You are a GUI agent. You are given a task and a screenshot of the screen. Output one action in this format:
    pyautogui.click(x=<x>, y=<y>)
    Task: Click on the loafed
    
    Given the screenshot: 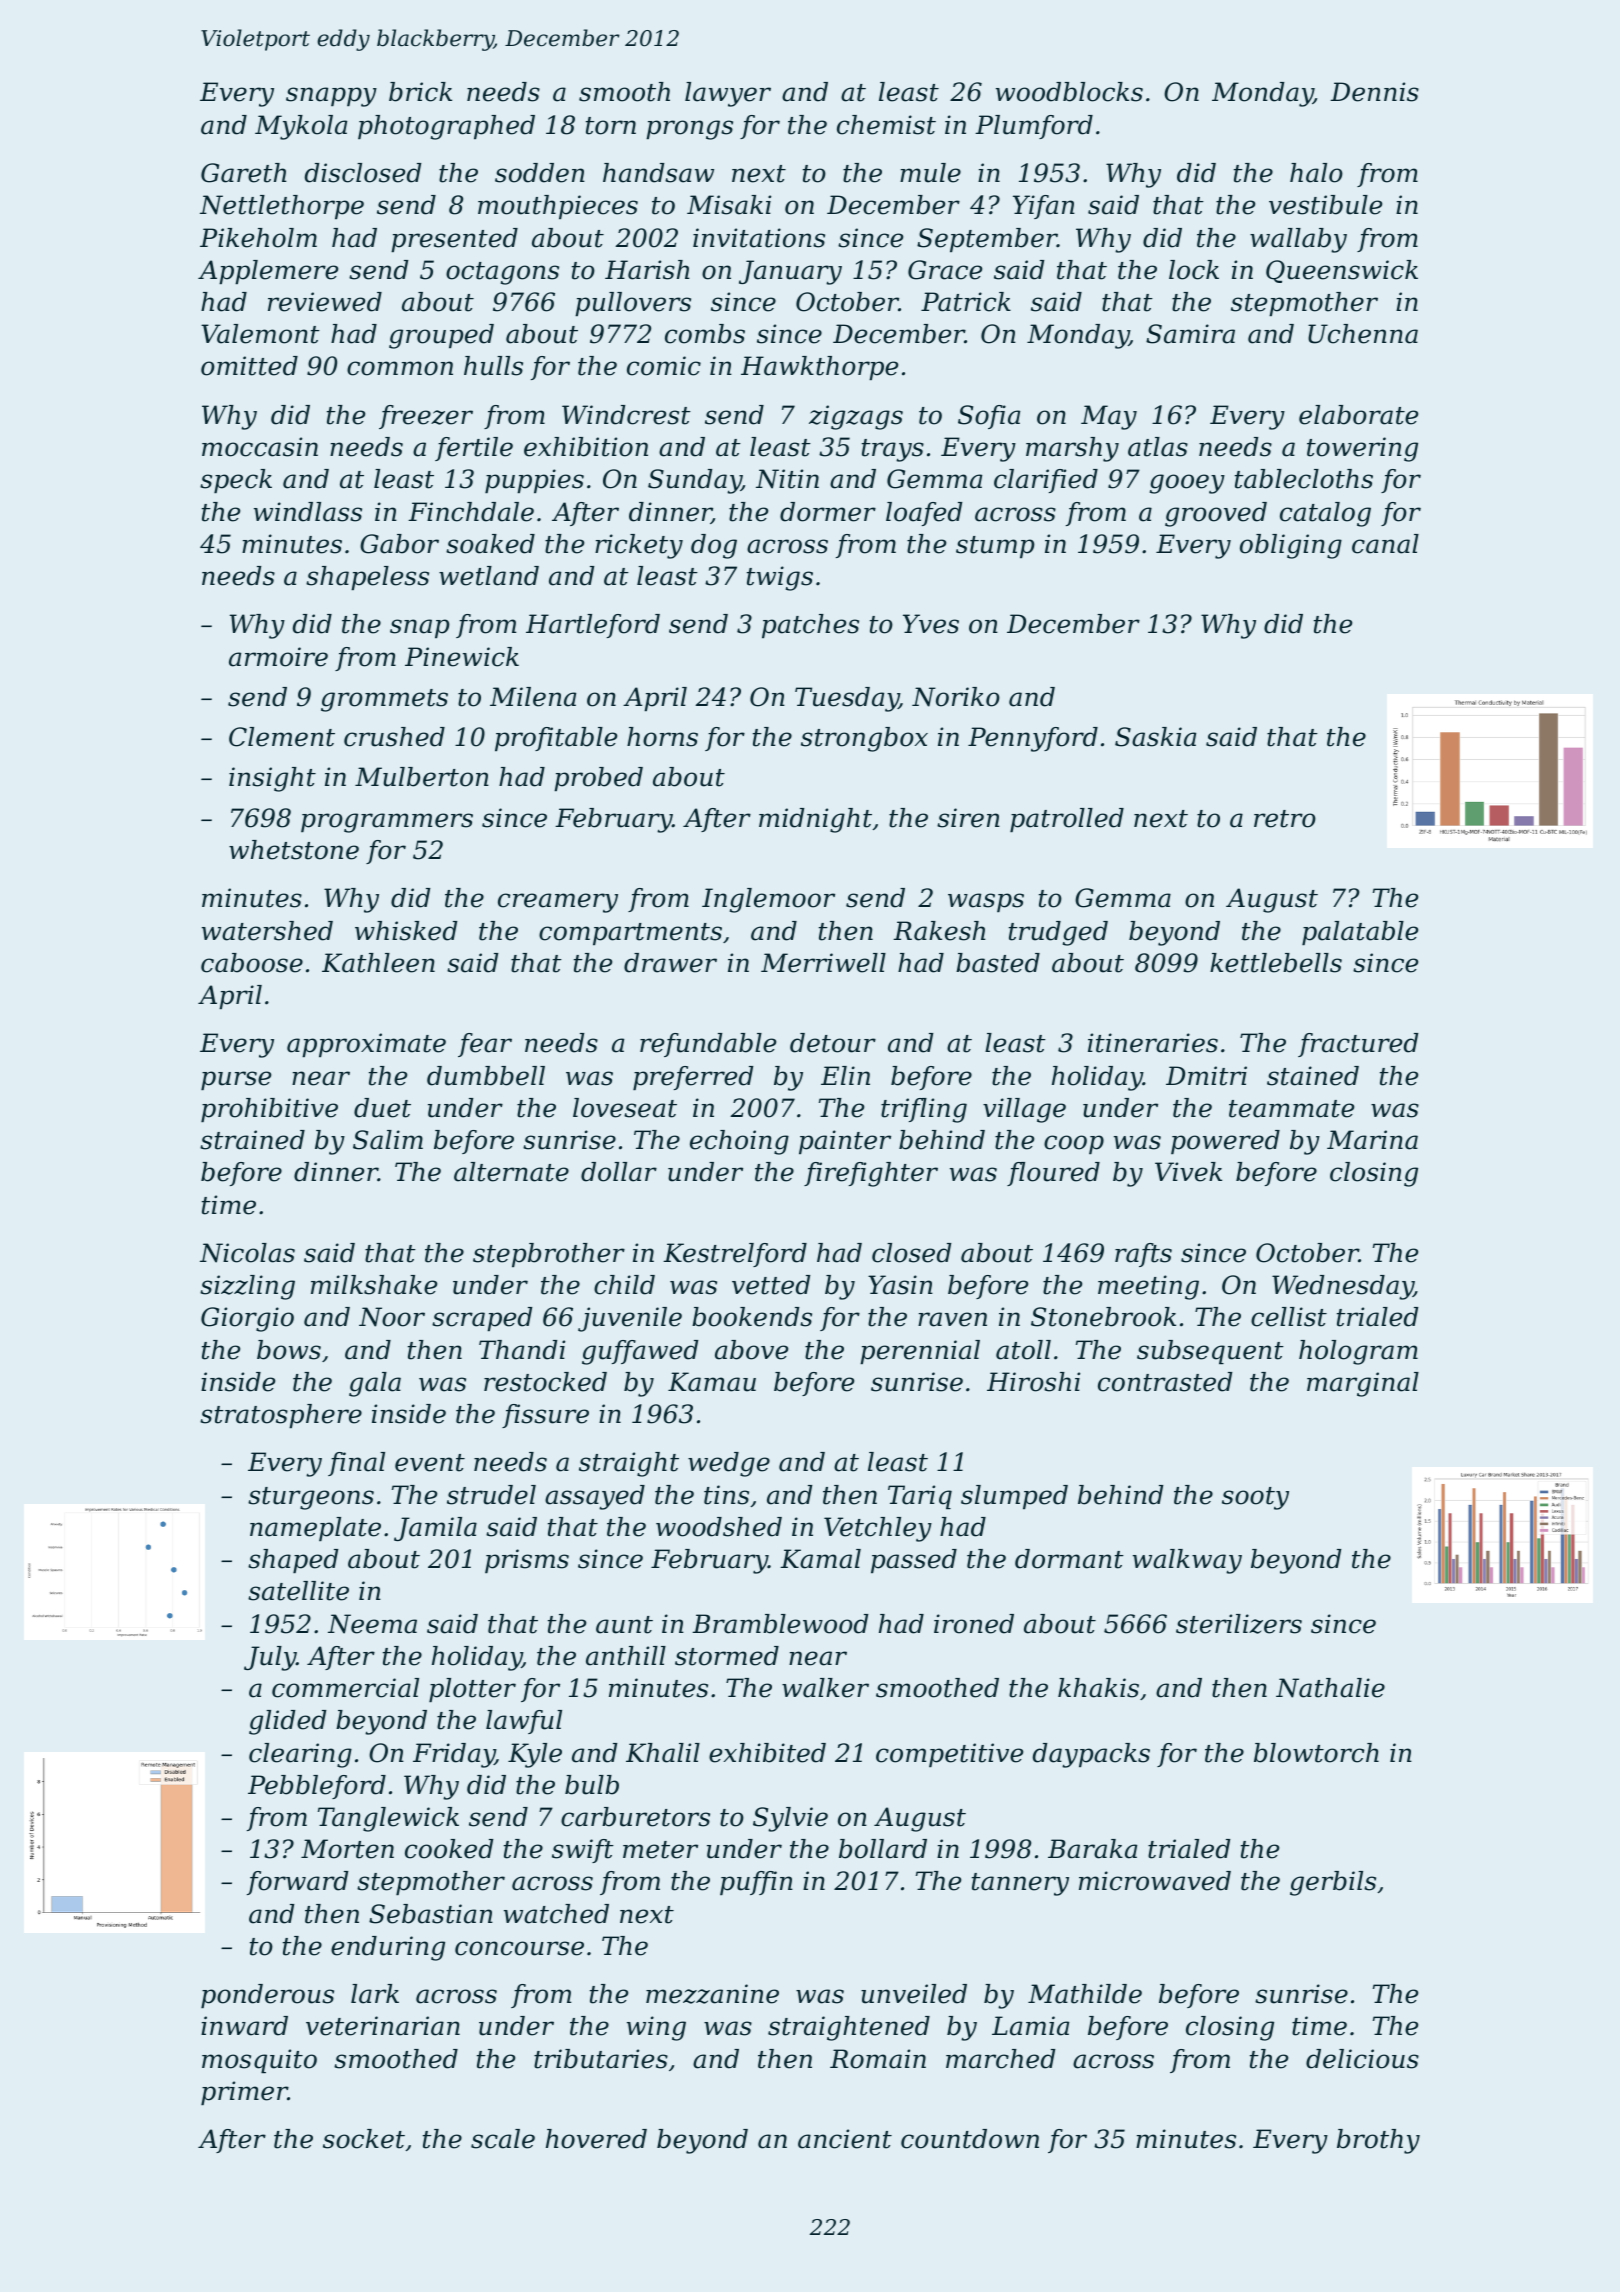 What is the action you would take?
    pyautogui.click(x=924, y=514)
